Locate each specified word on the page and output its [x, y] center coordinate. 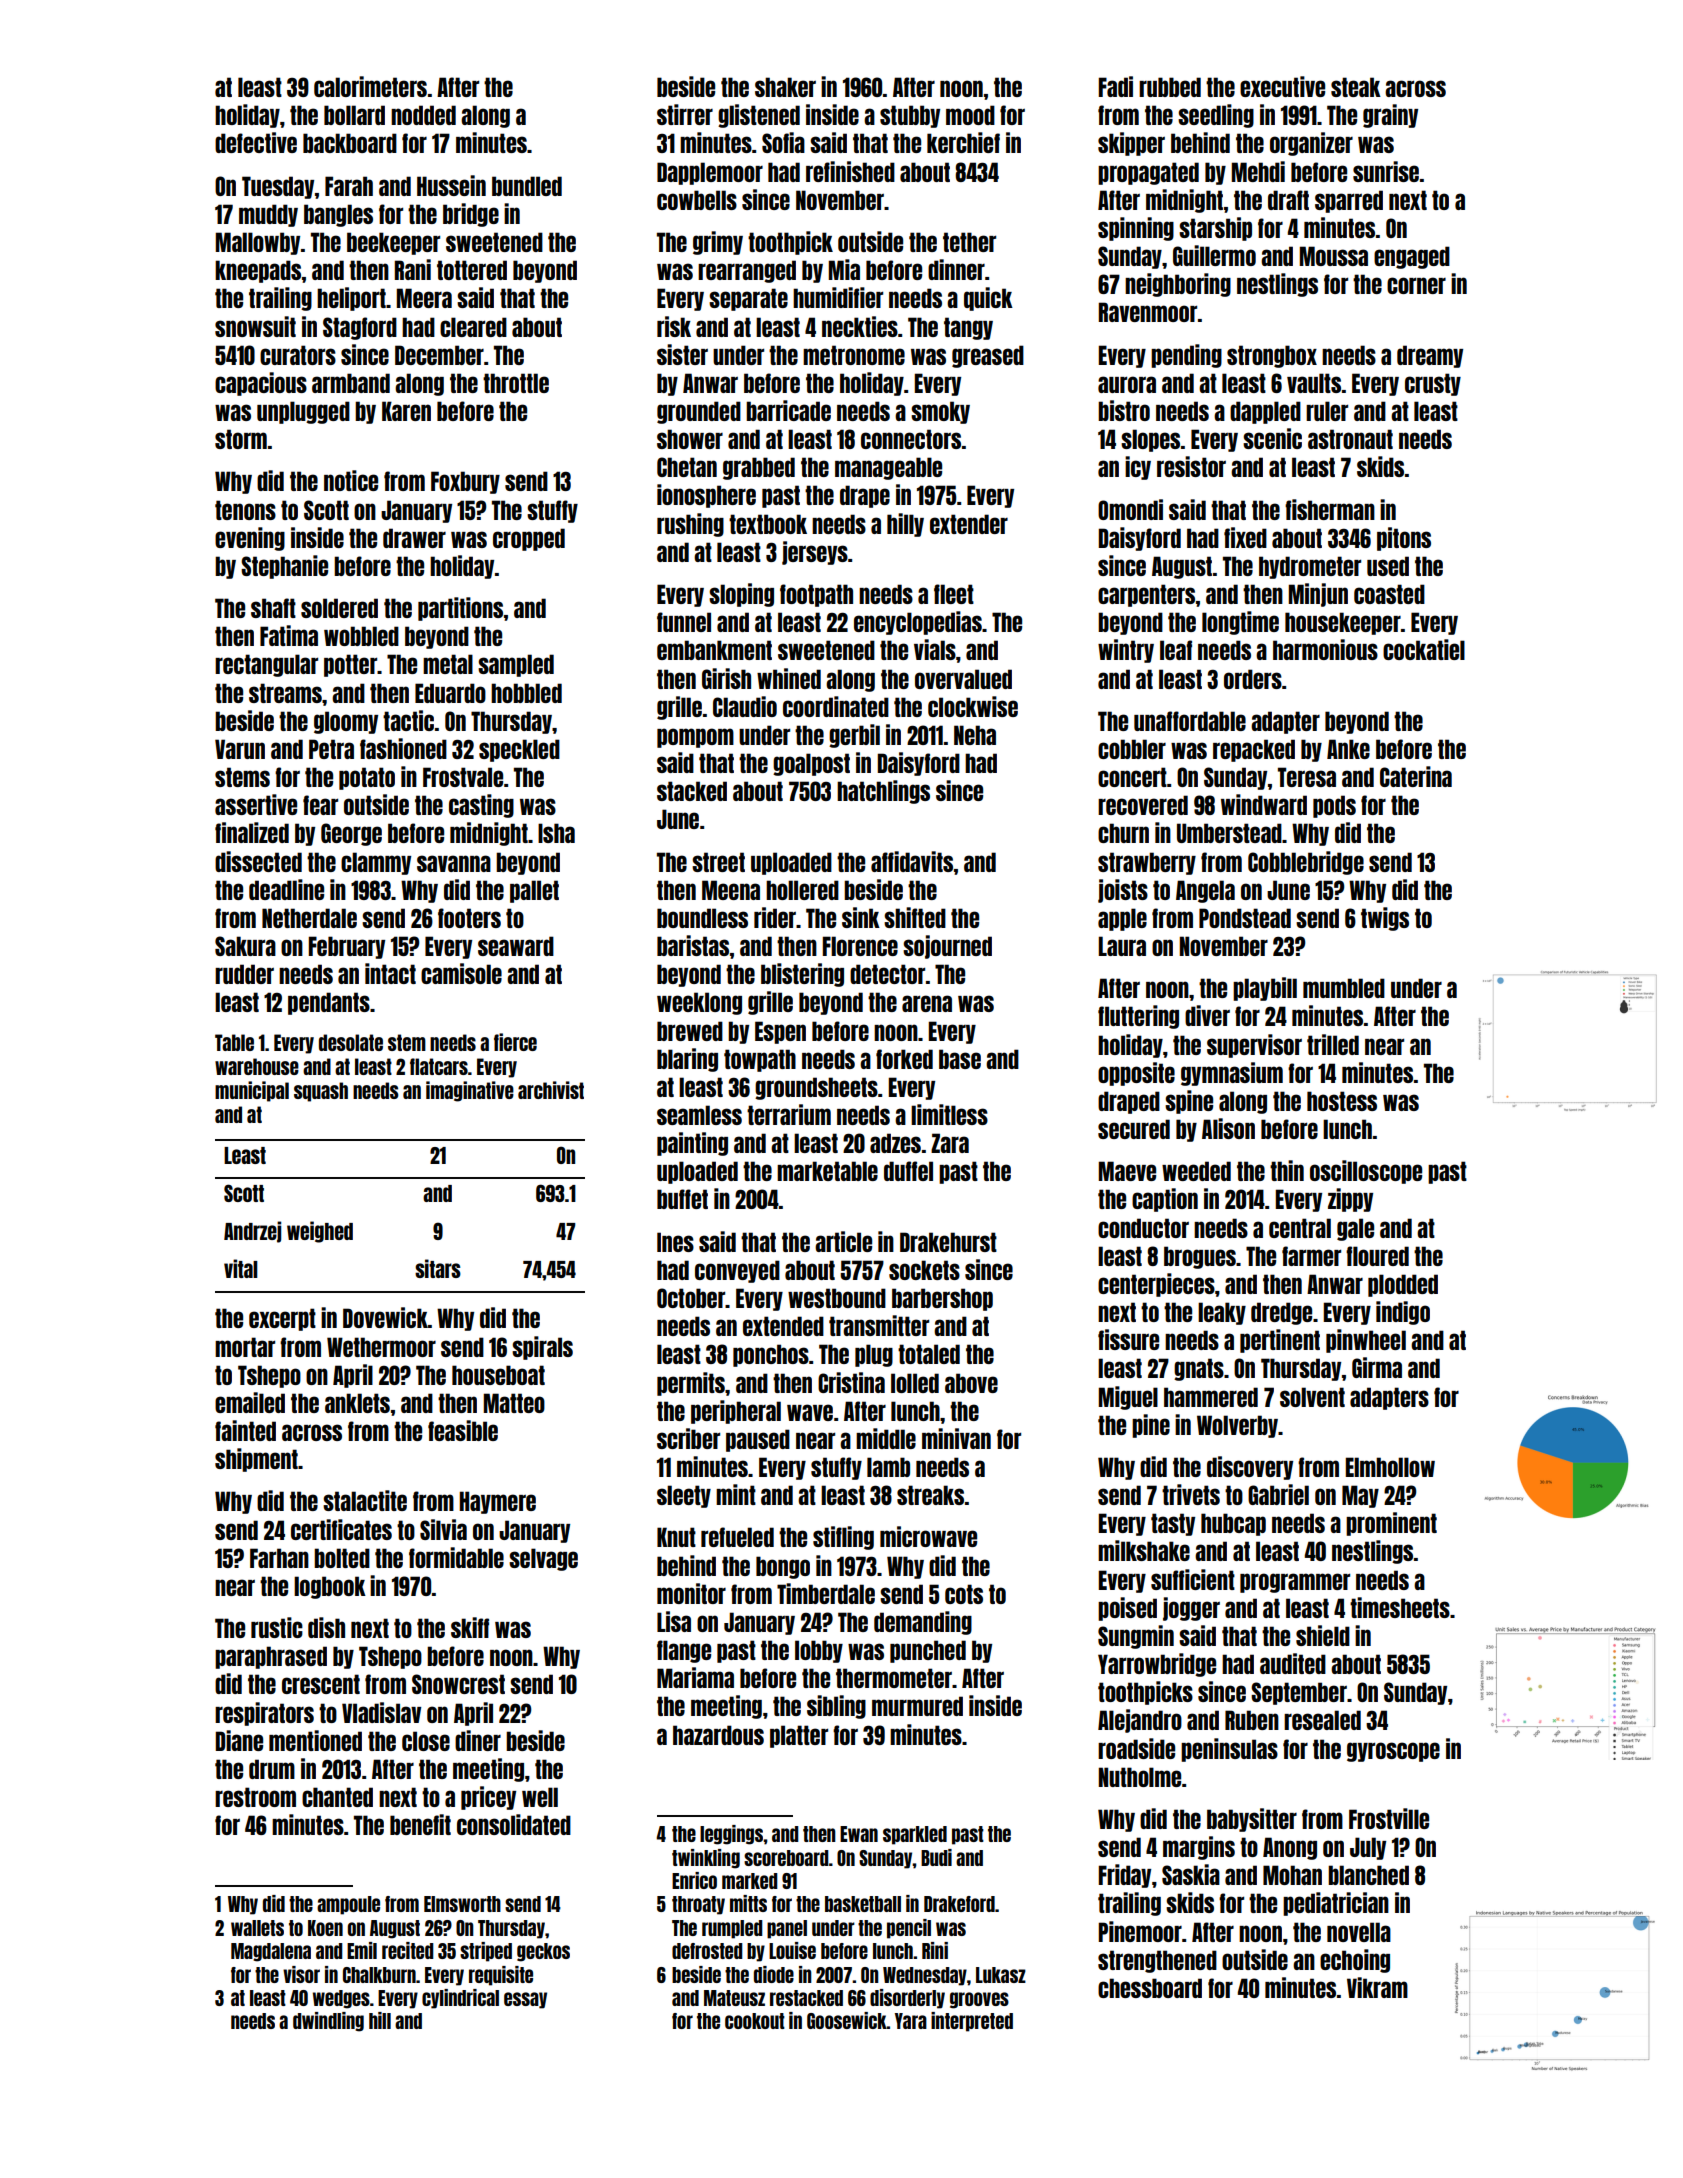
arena [927, 1003]
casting [481, 806]
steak [1356, 87]
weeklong [699, 1003]
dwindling [328, 2022]
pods [1334, 806]
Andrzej [252, 1232]
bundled [527, 186]
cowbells [697, 200]
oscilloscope [1366, 1172]
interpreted [972, 2022]
